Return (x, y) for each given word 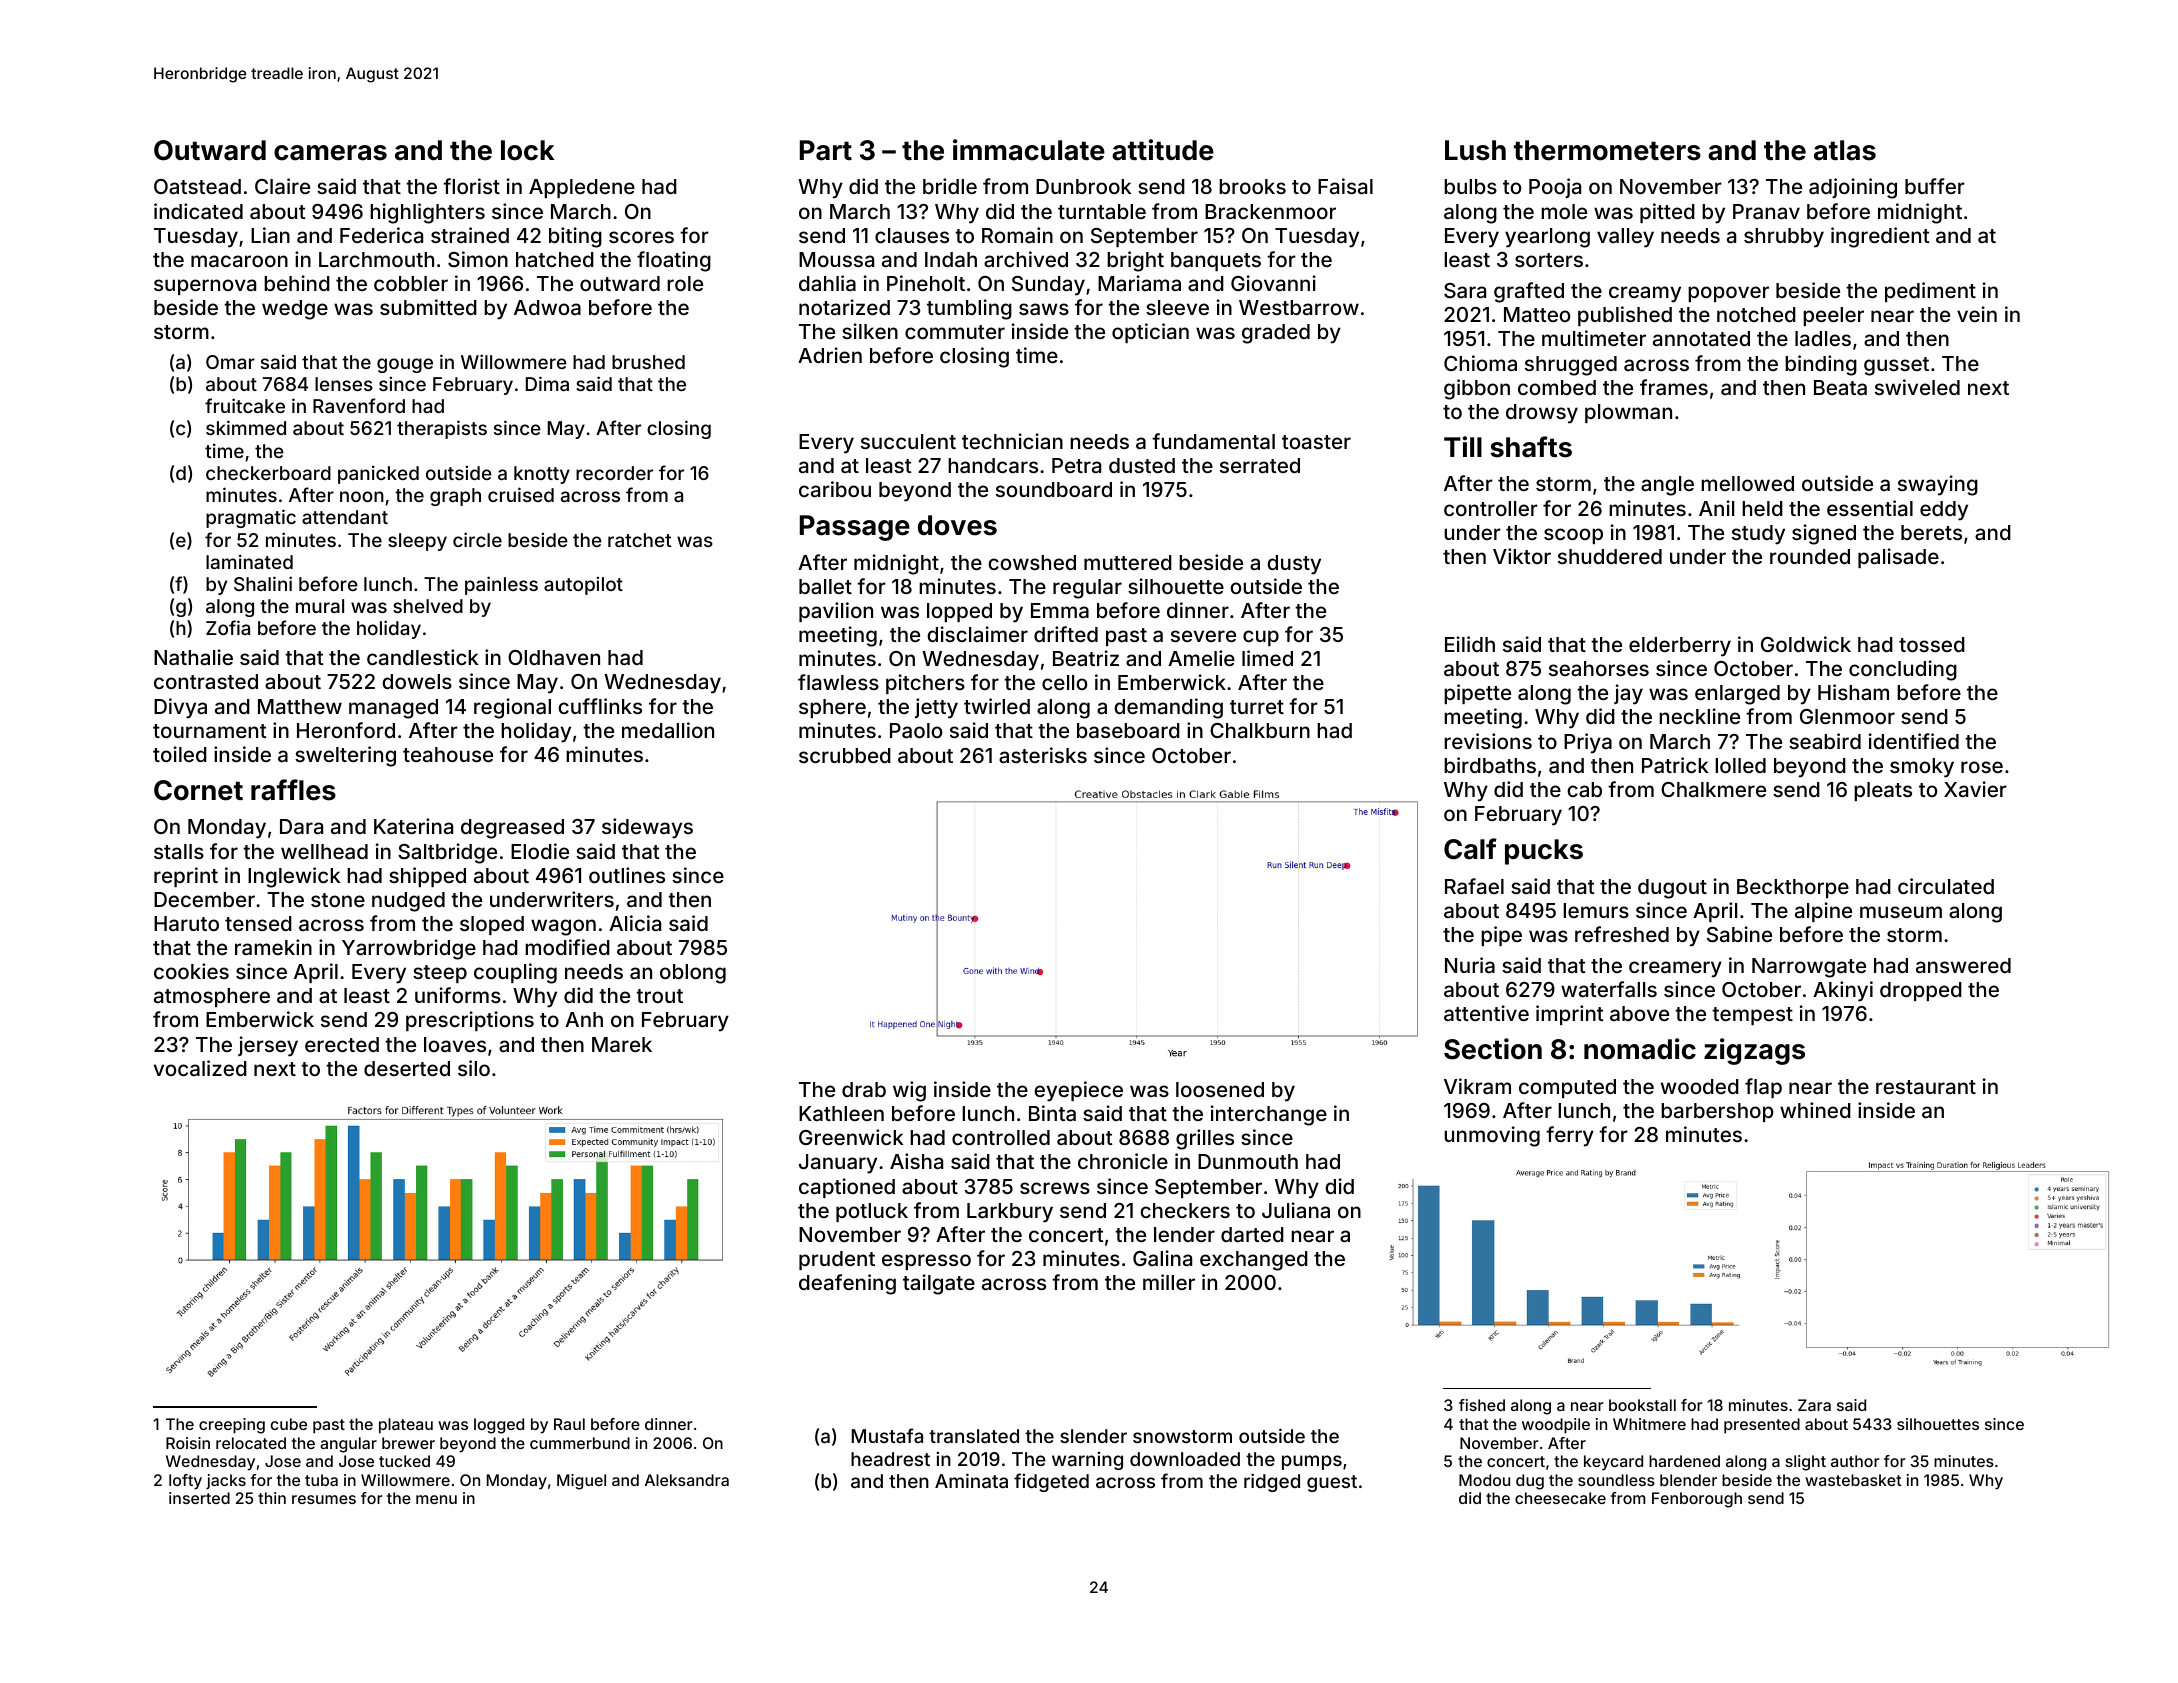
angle (1667, 486)
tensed (258, 923)
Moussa (836, 259)
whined (1815, 1110)
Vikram (1477, 1086)
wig (909, 1091)
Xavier (1975, 789)
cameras (330, 153)
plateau (406, 1426)
